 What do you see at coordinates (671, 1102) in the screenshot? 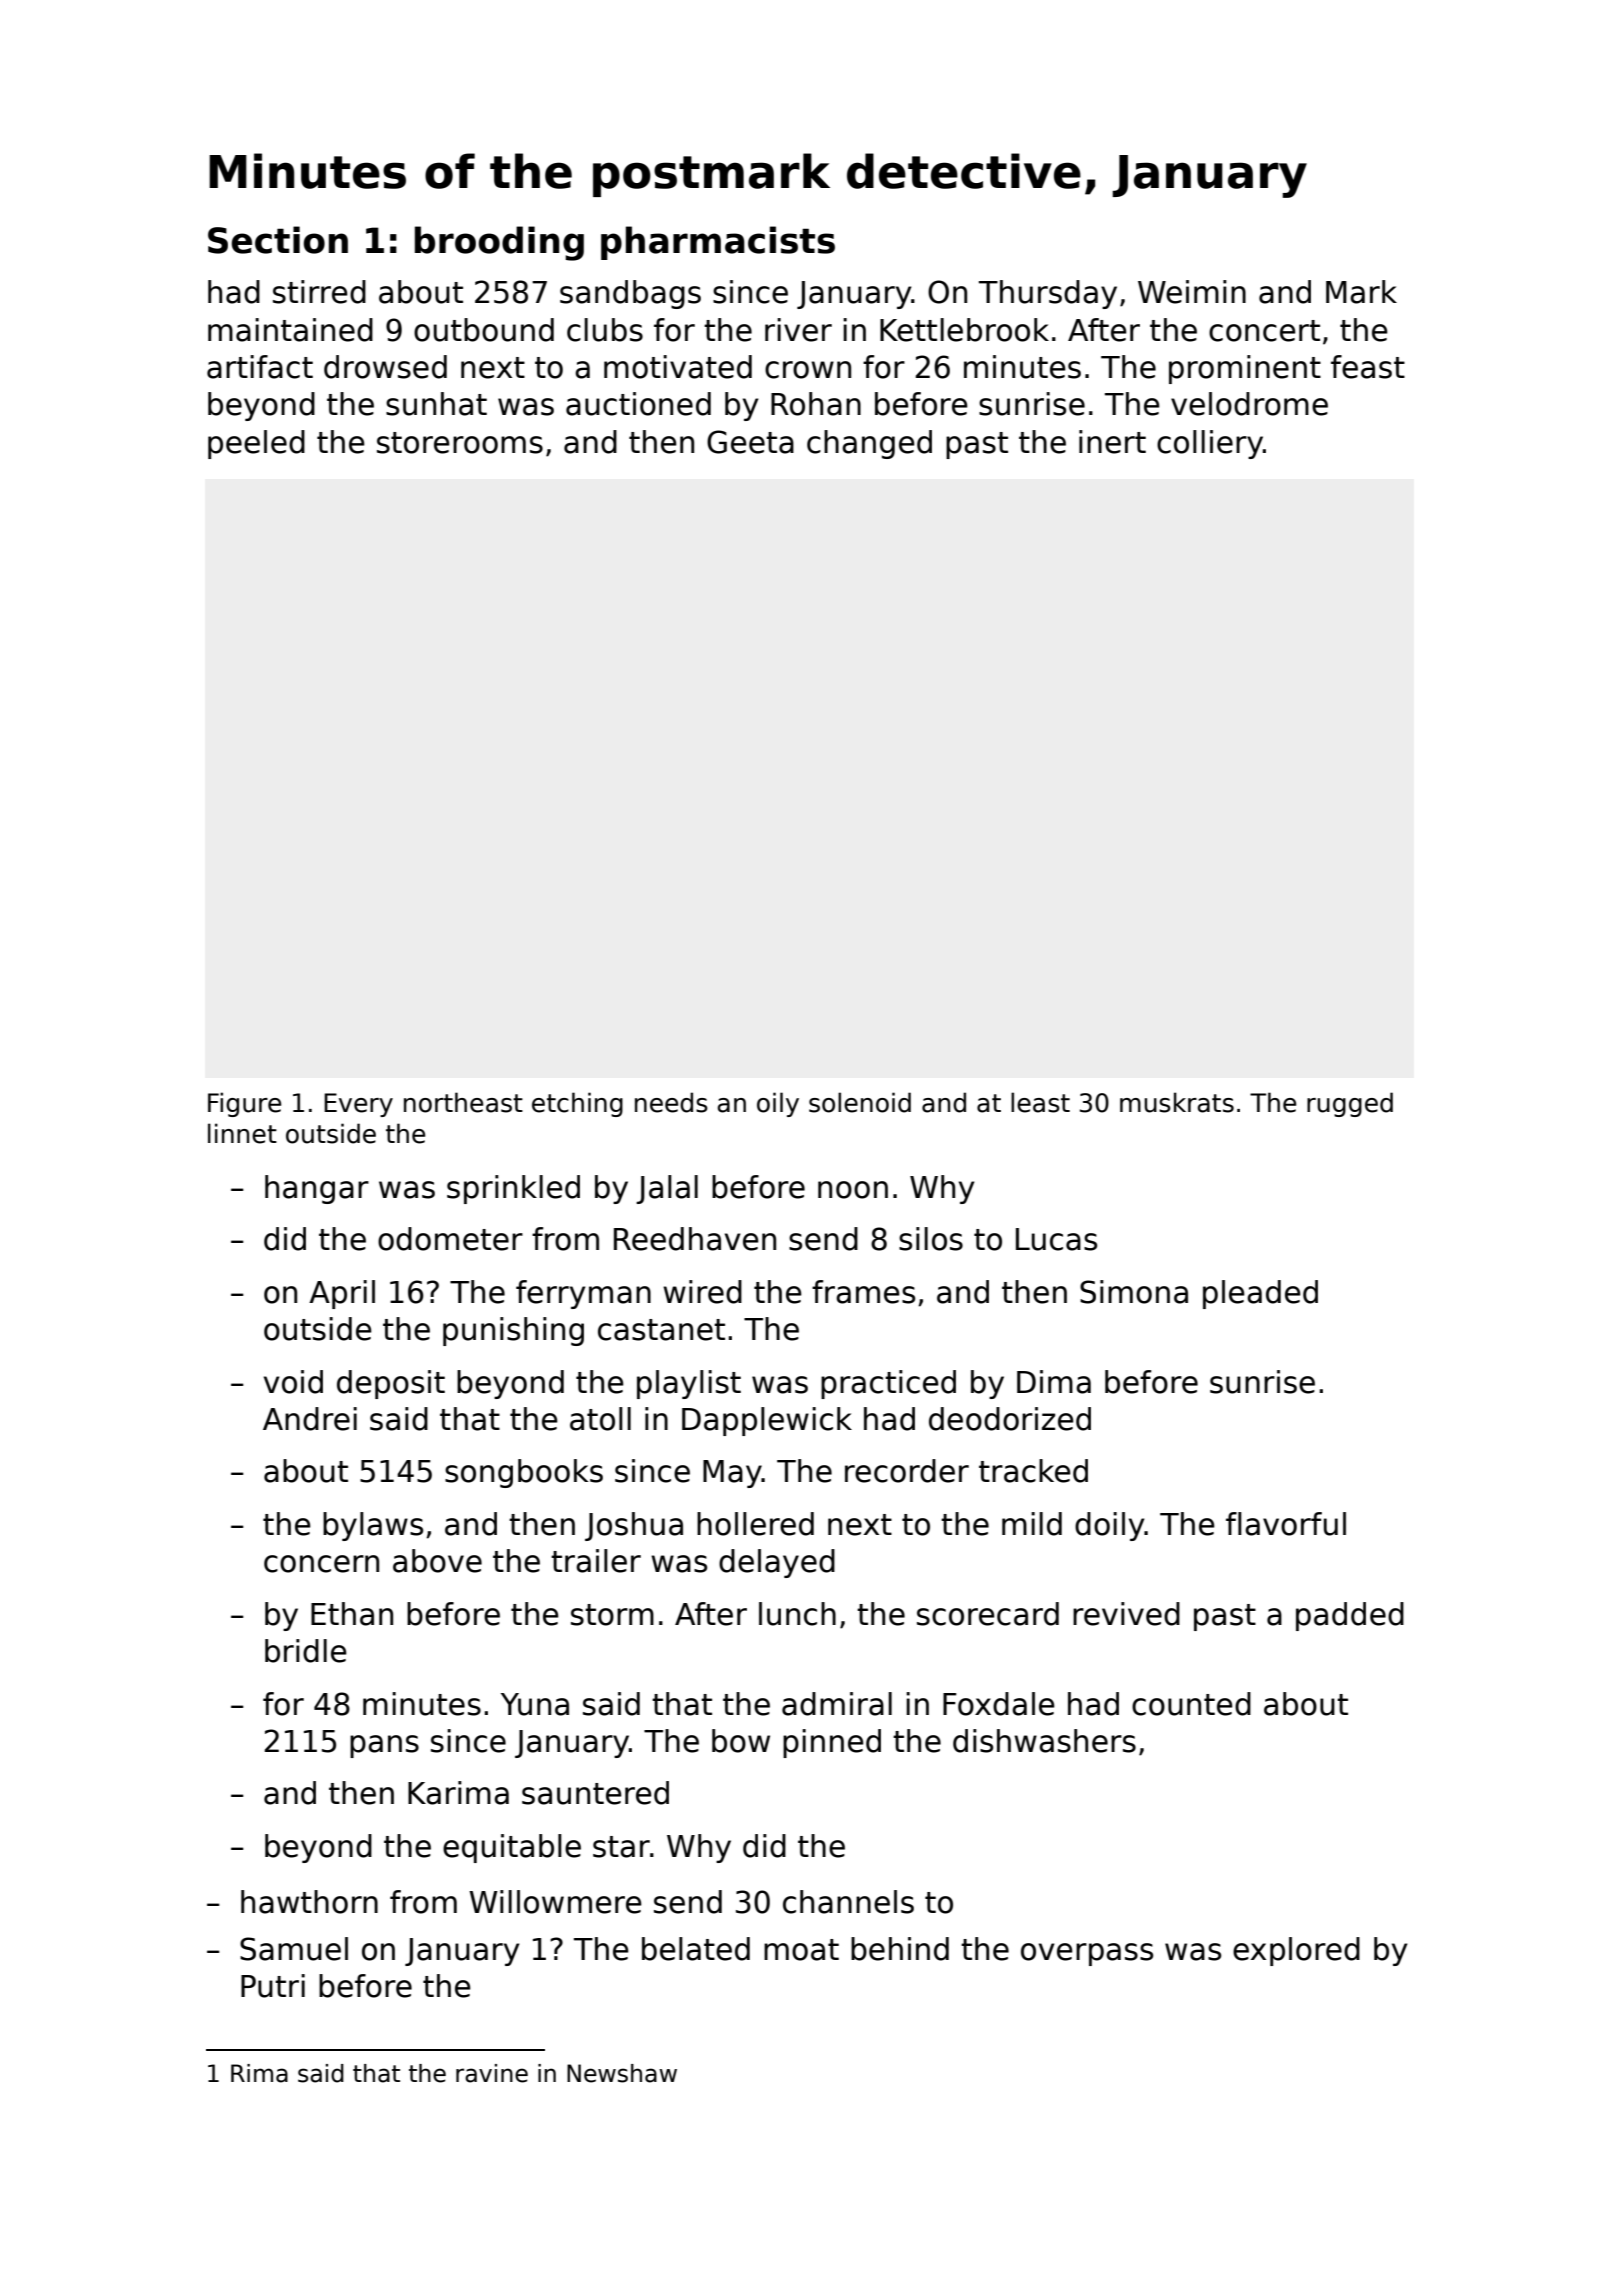
I see `needs` at bounding box center [671, 1102].
